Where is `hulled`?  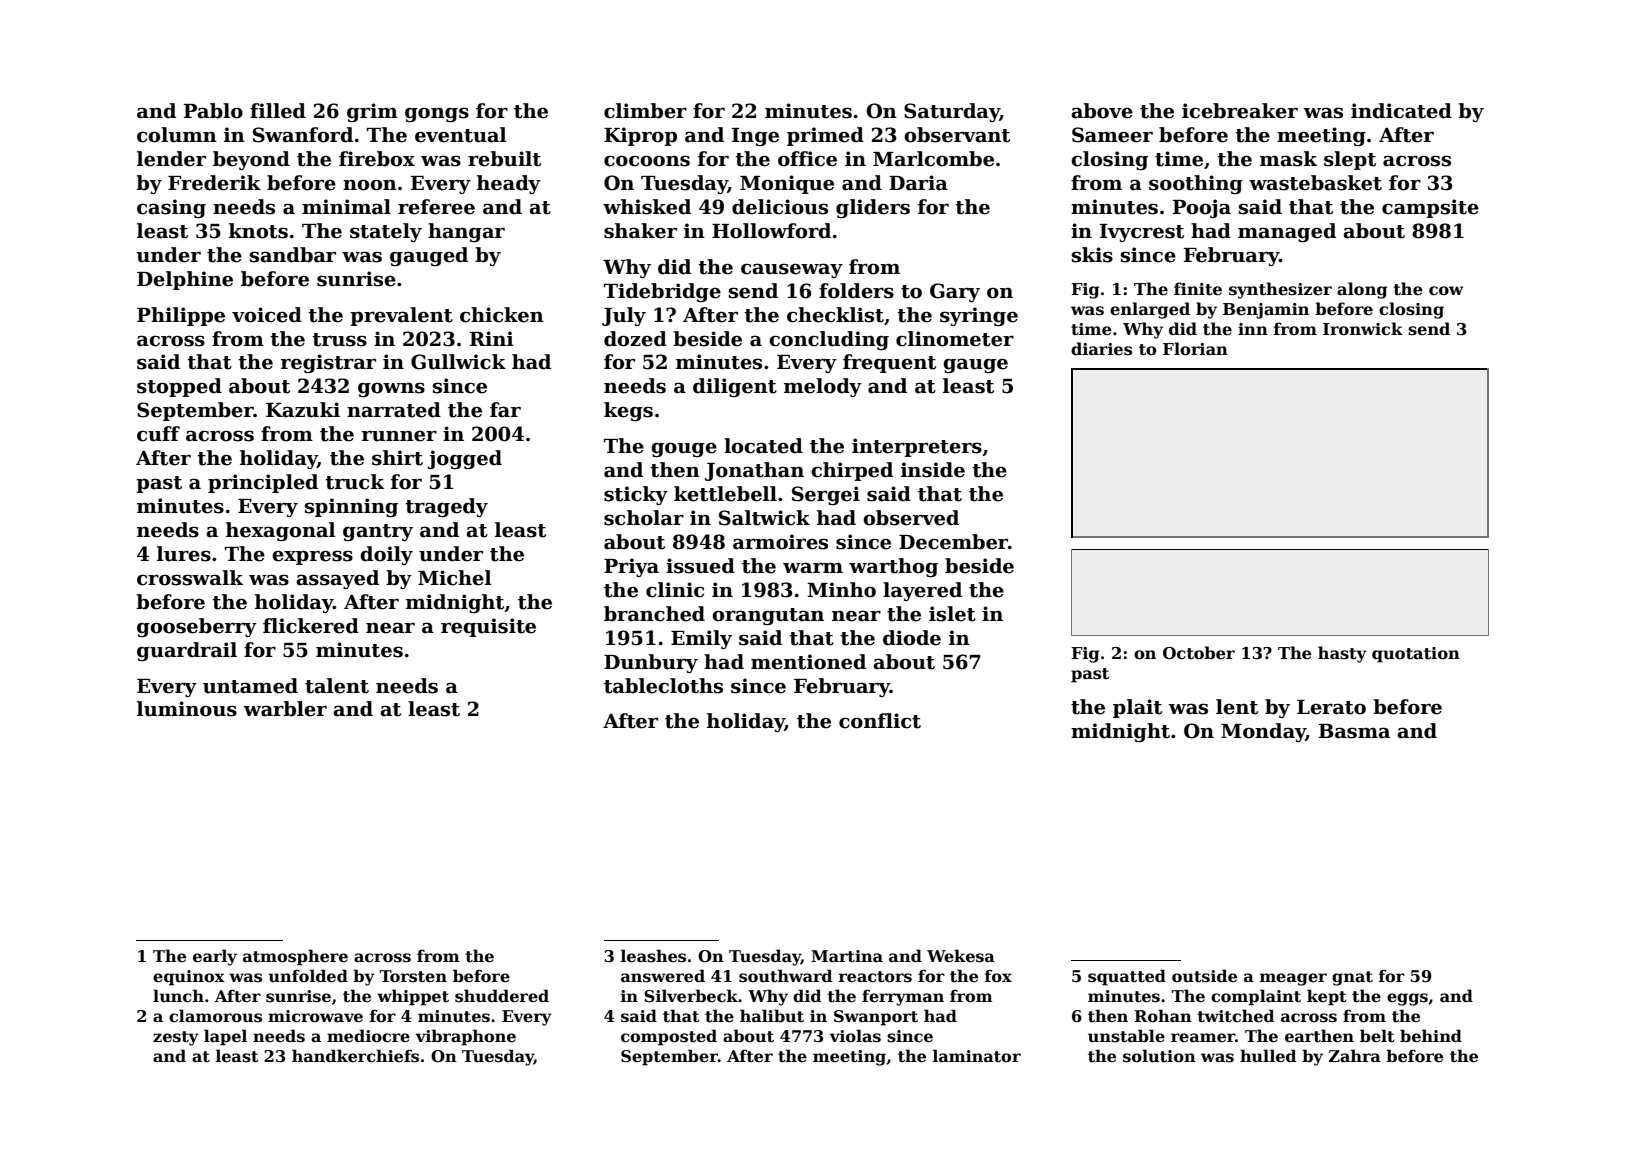 hulled is located at coordinates (1268, 1056).
